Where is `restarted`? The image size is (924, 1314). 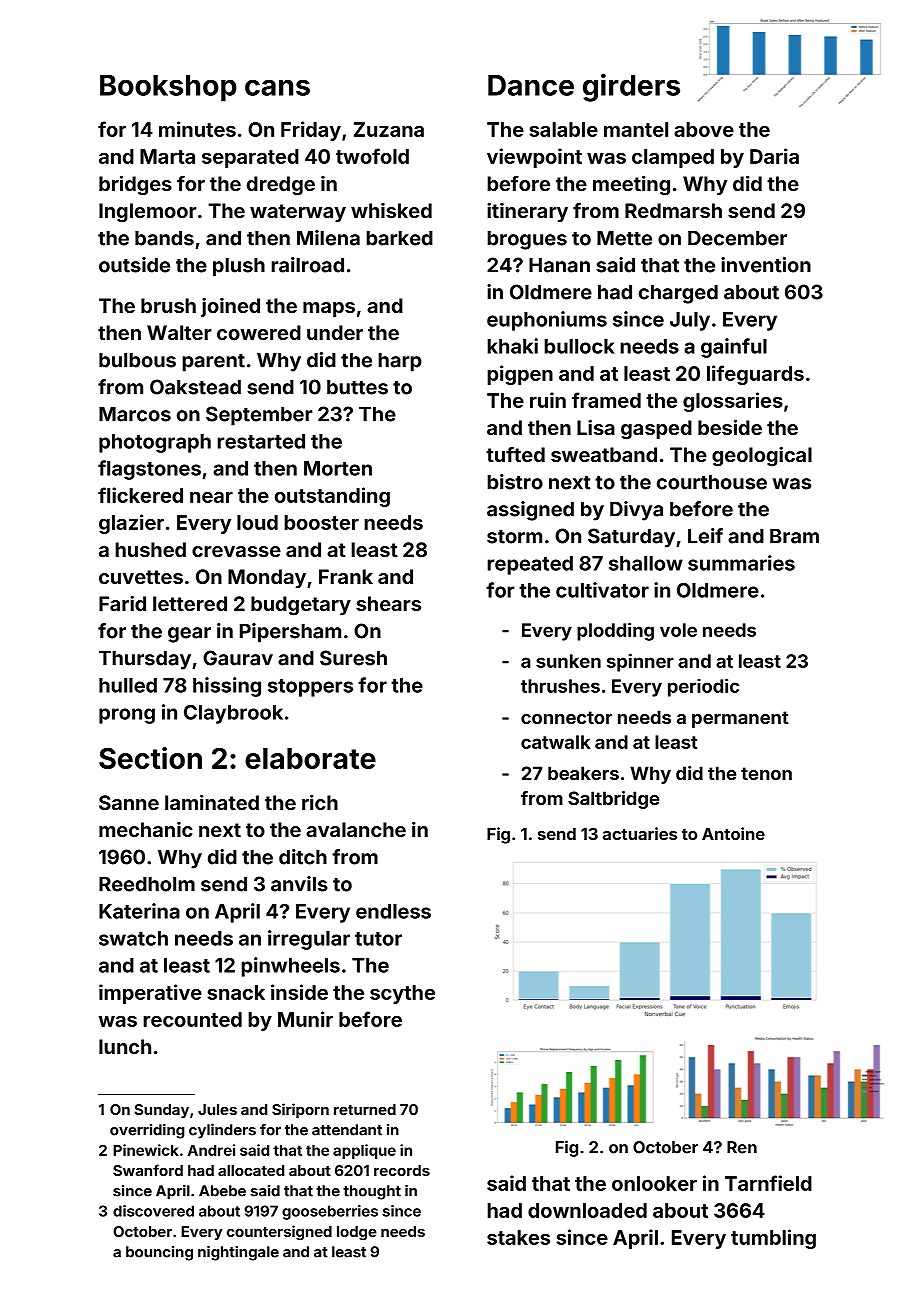 restarted is located at coordinates (261, 441).
